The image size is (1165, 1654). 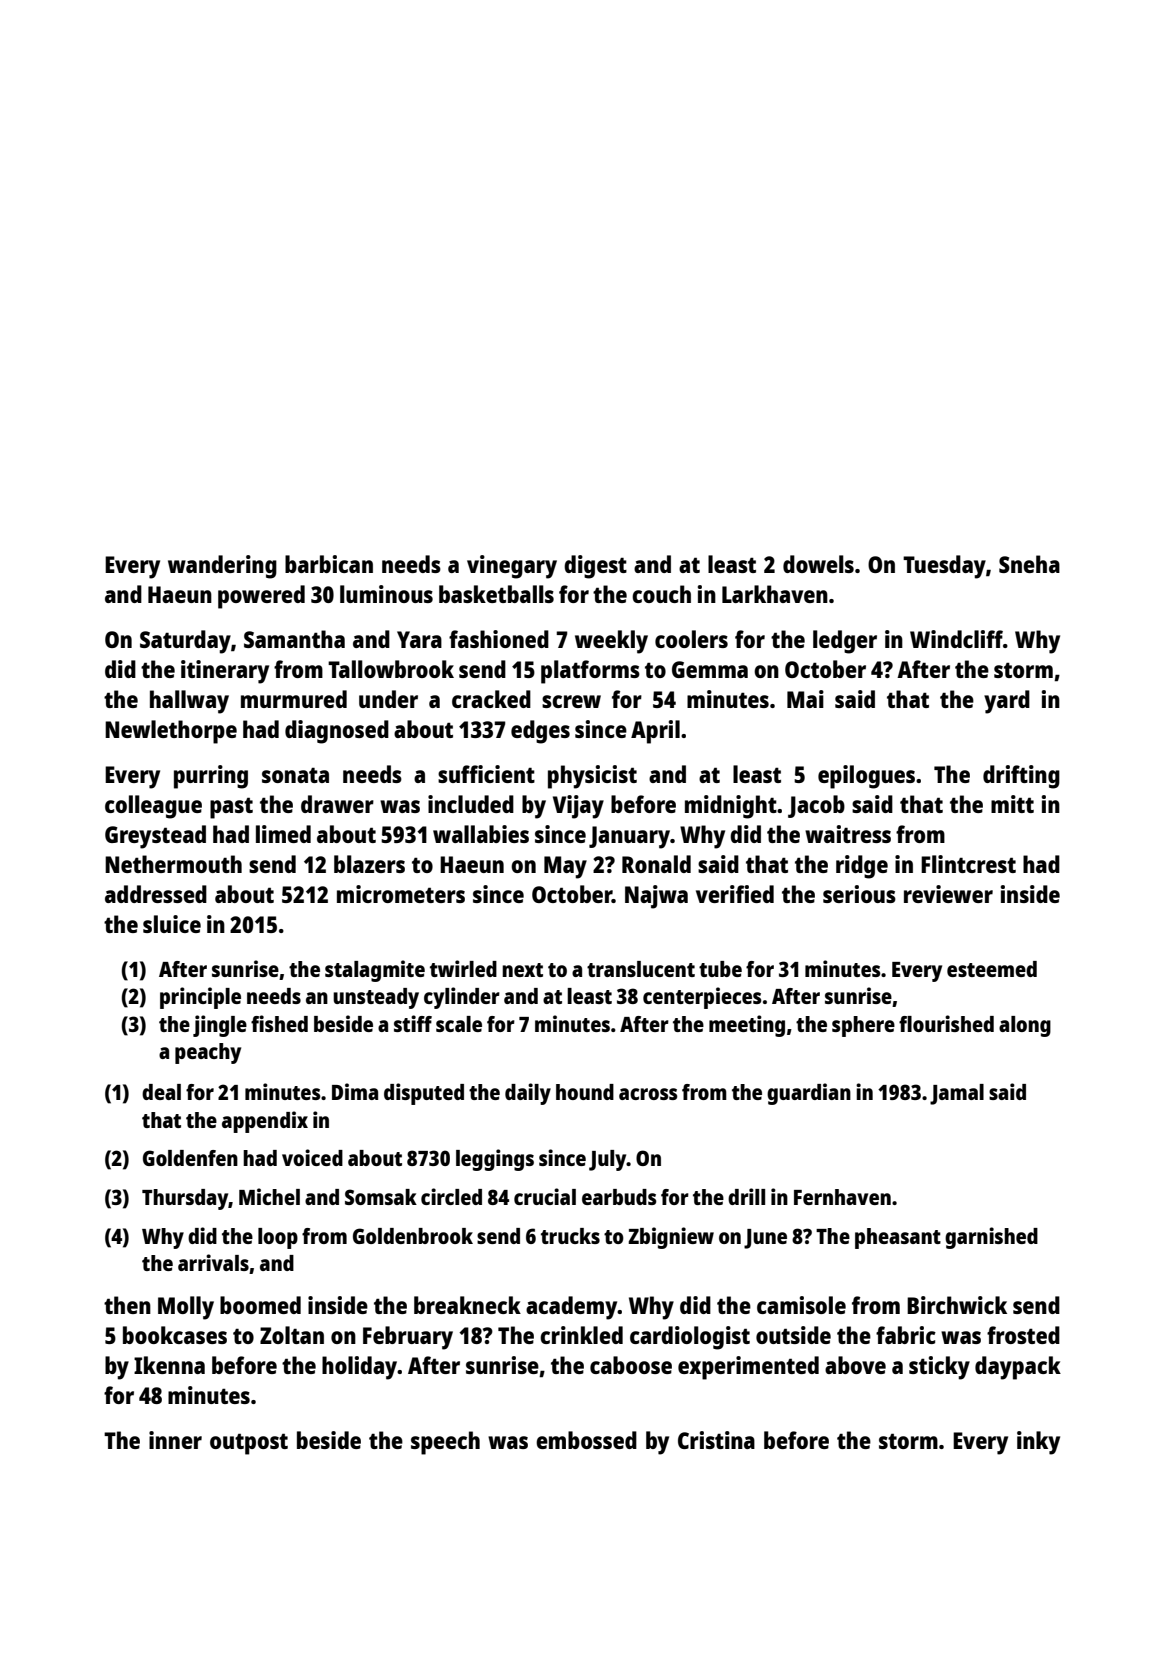 I want to click on Zoltan, so click(x=292, y=1335).
